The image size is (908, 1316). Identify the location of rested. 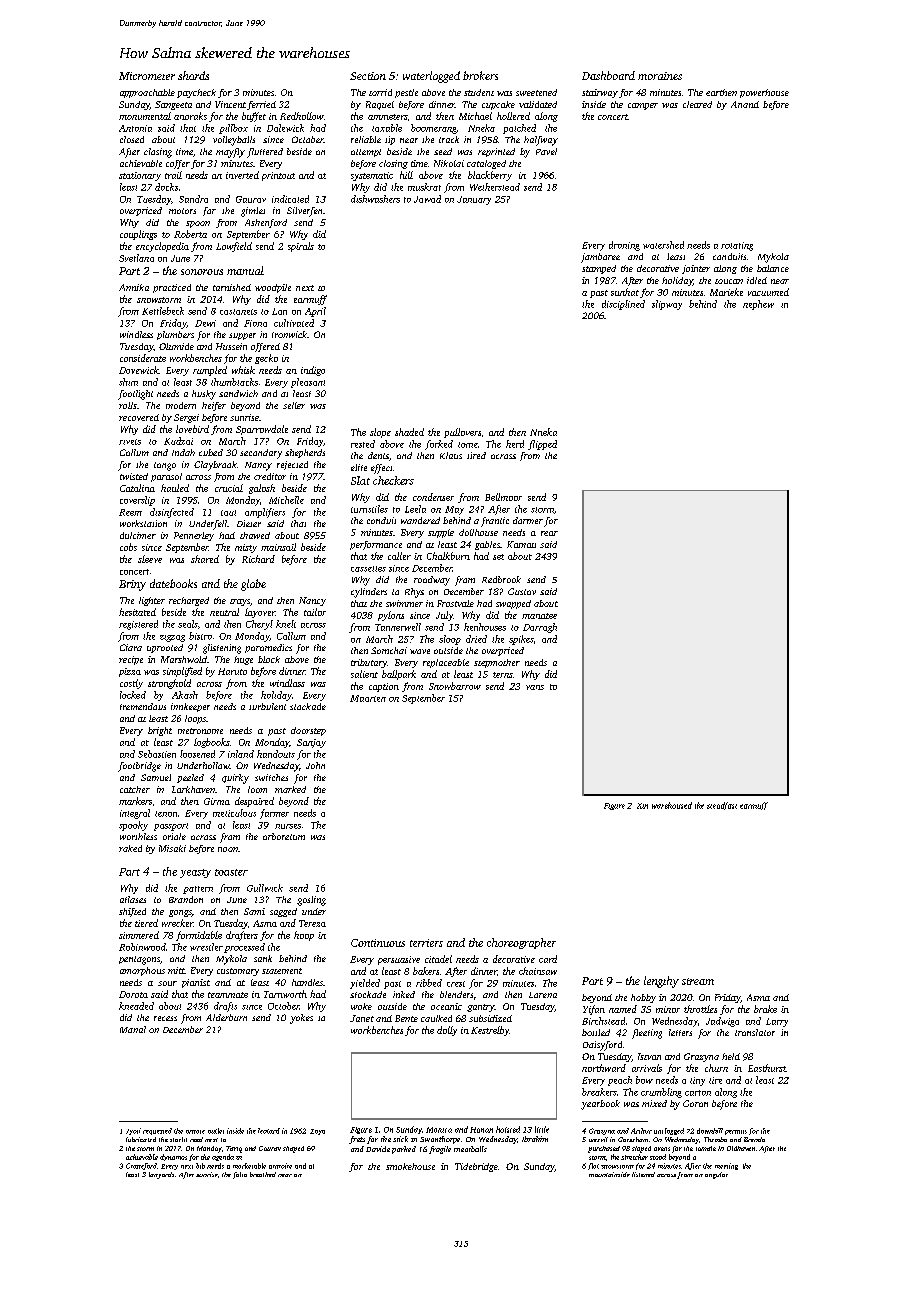
(363, 444).
